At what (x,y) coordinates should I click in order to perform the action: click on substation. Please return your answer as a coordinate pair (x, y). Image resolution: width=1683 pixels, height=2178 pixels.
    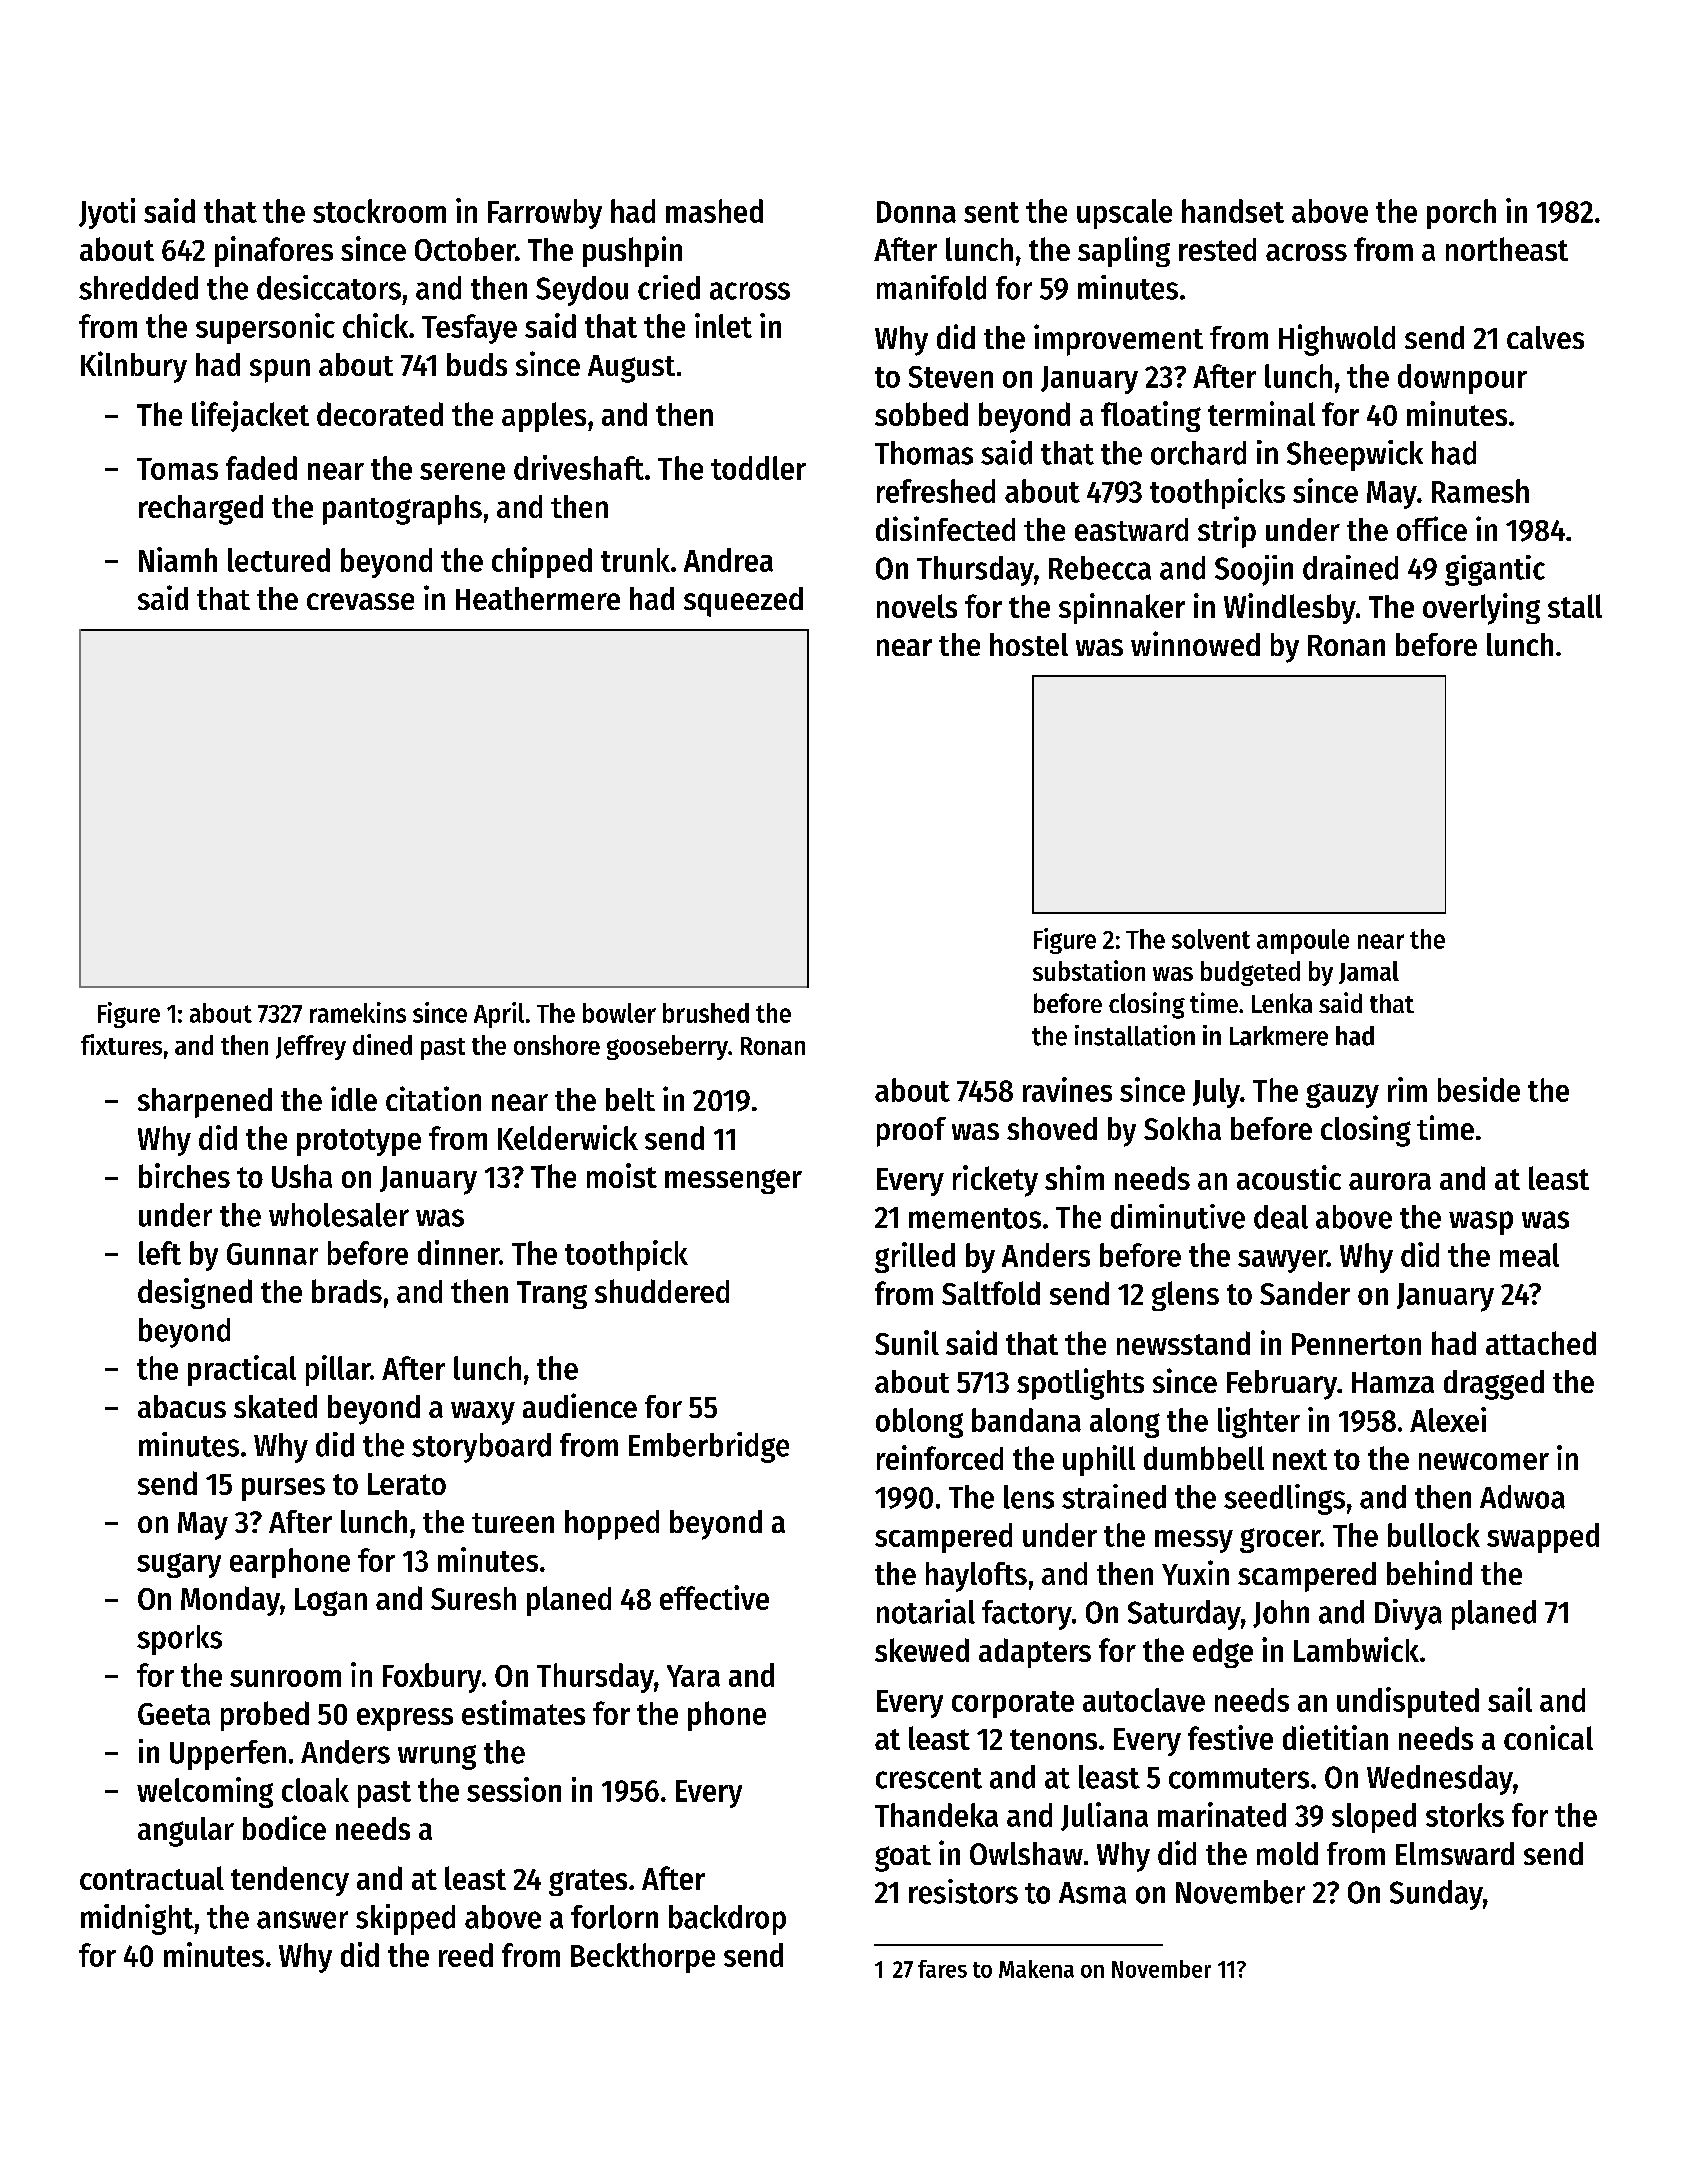
    Looking at the image, I should click on (1089, 970).
